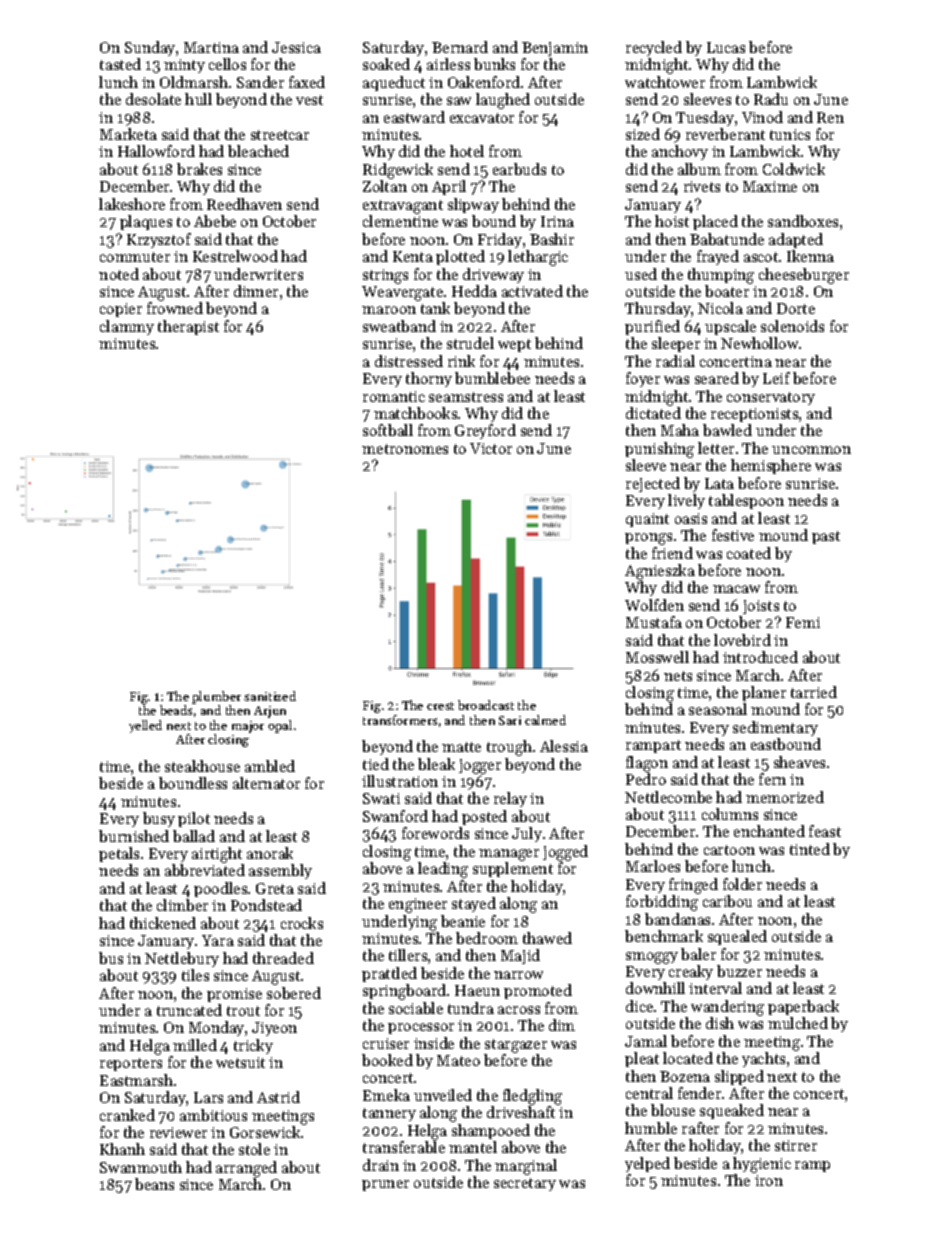 Image resolution: width=952 pixels, height=1233 pixels. What do you see at coordinates (654, 48) in the screenshot?
I see `recycled` at bounding box center [654, 48].
